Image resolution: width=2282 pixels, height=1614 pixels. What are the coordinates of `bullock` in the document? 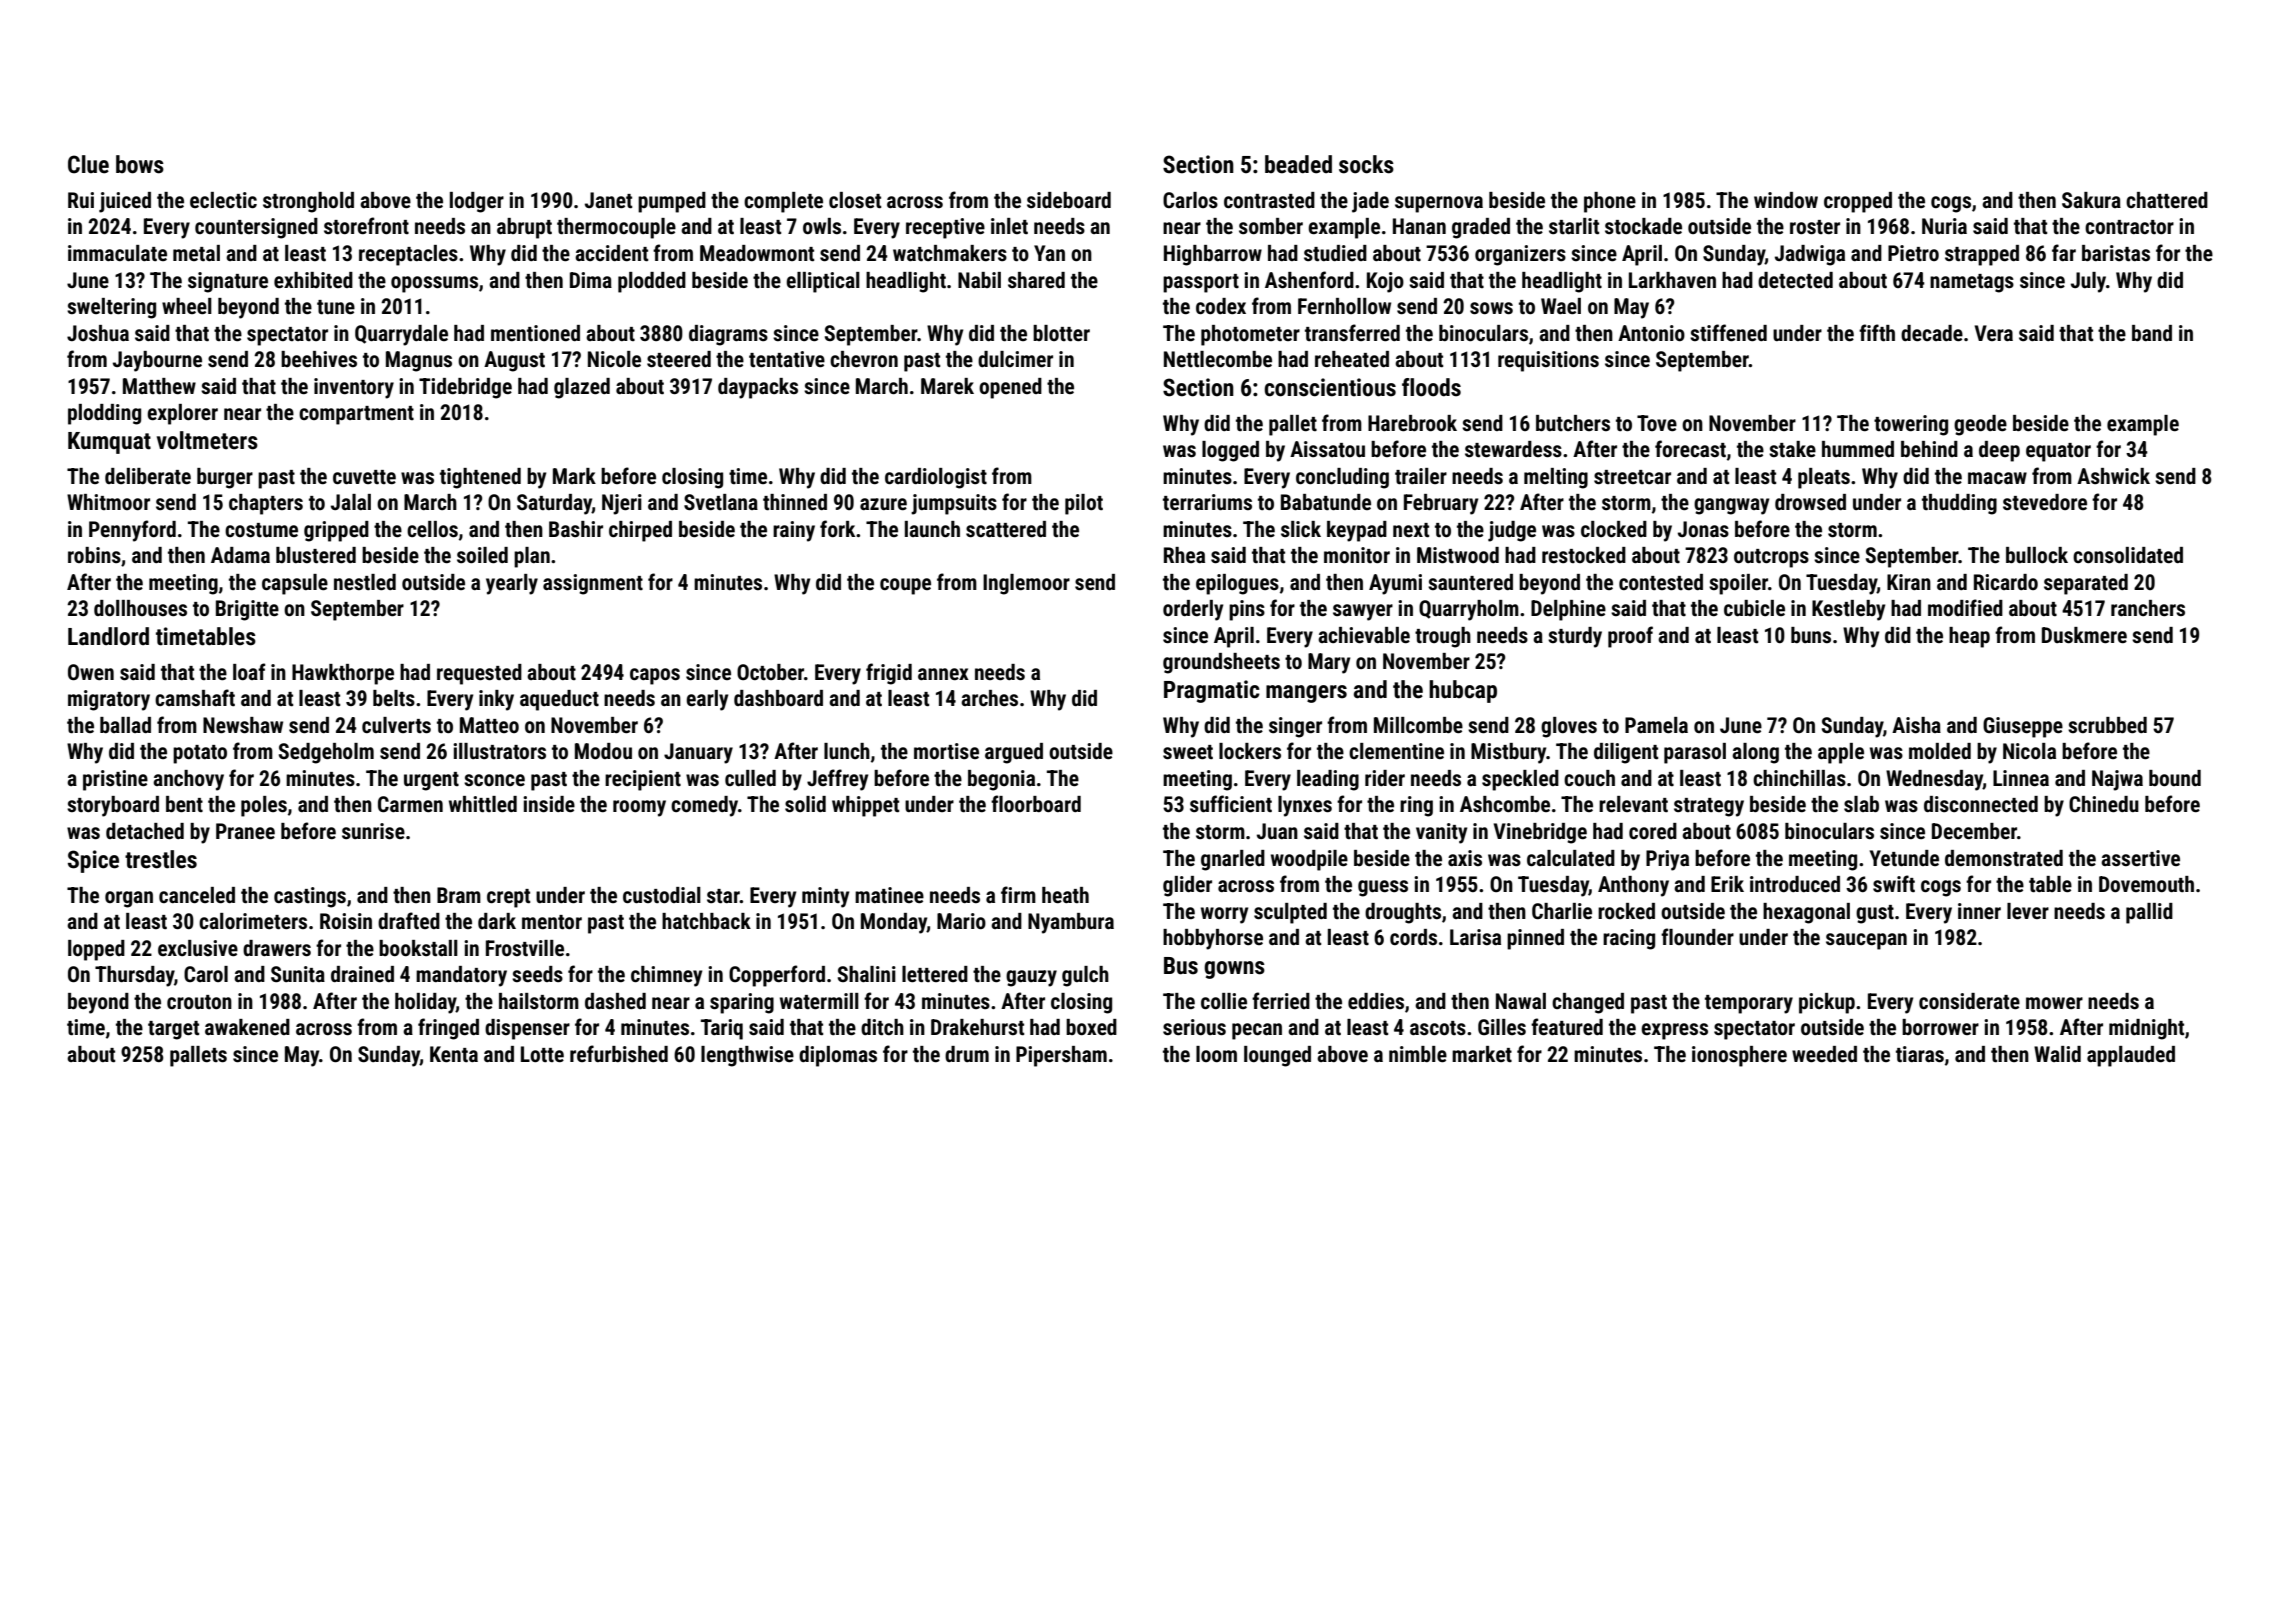 It's located at (2037, 555).
